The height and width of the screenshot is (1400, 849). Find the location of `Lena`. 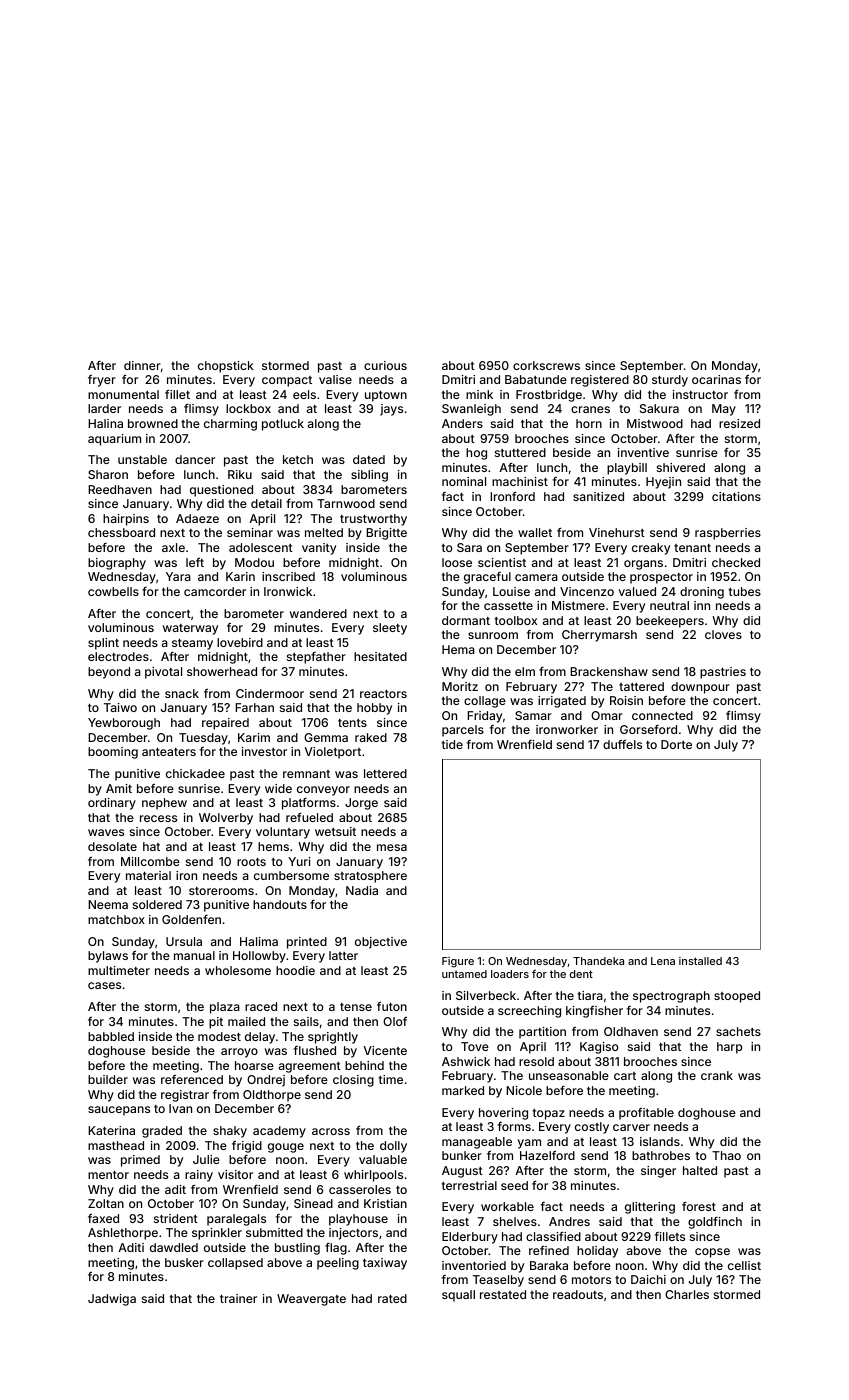

Lena is located at coordinates (663, 961).
